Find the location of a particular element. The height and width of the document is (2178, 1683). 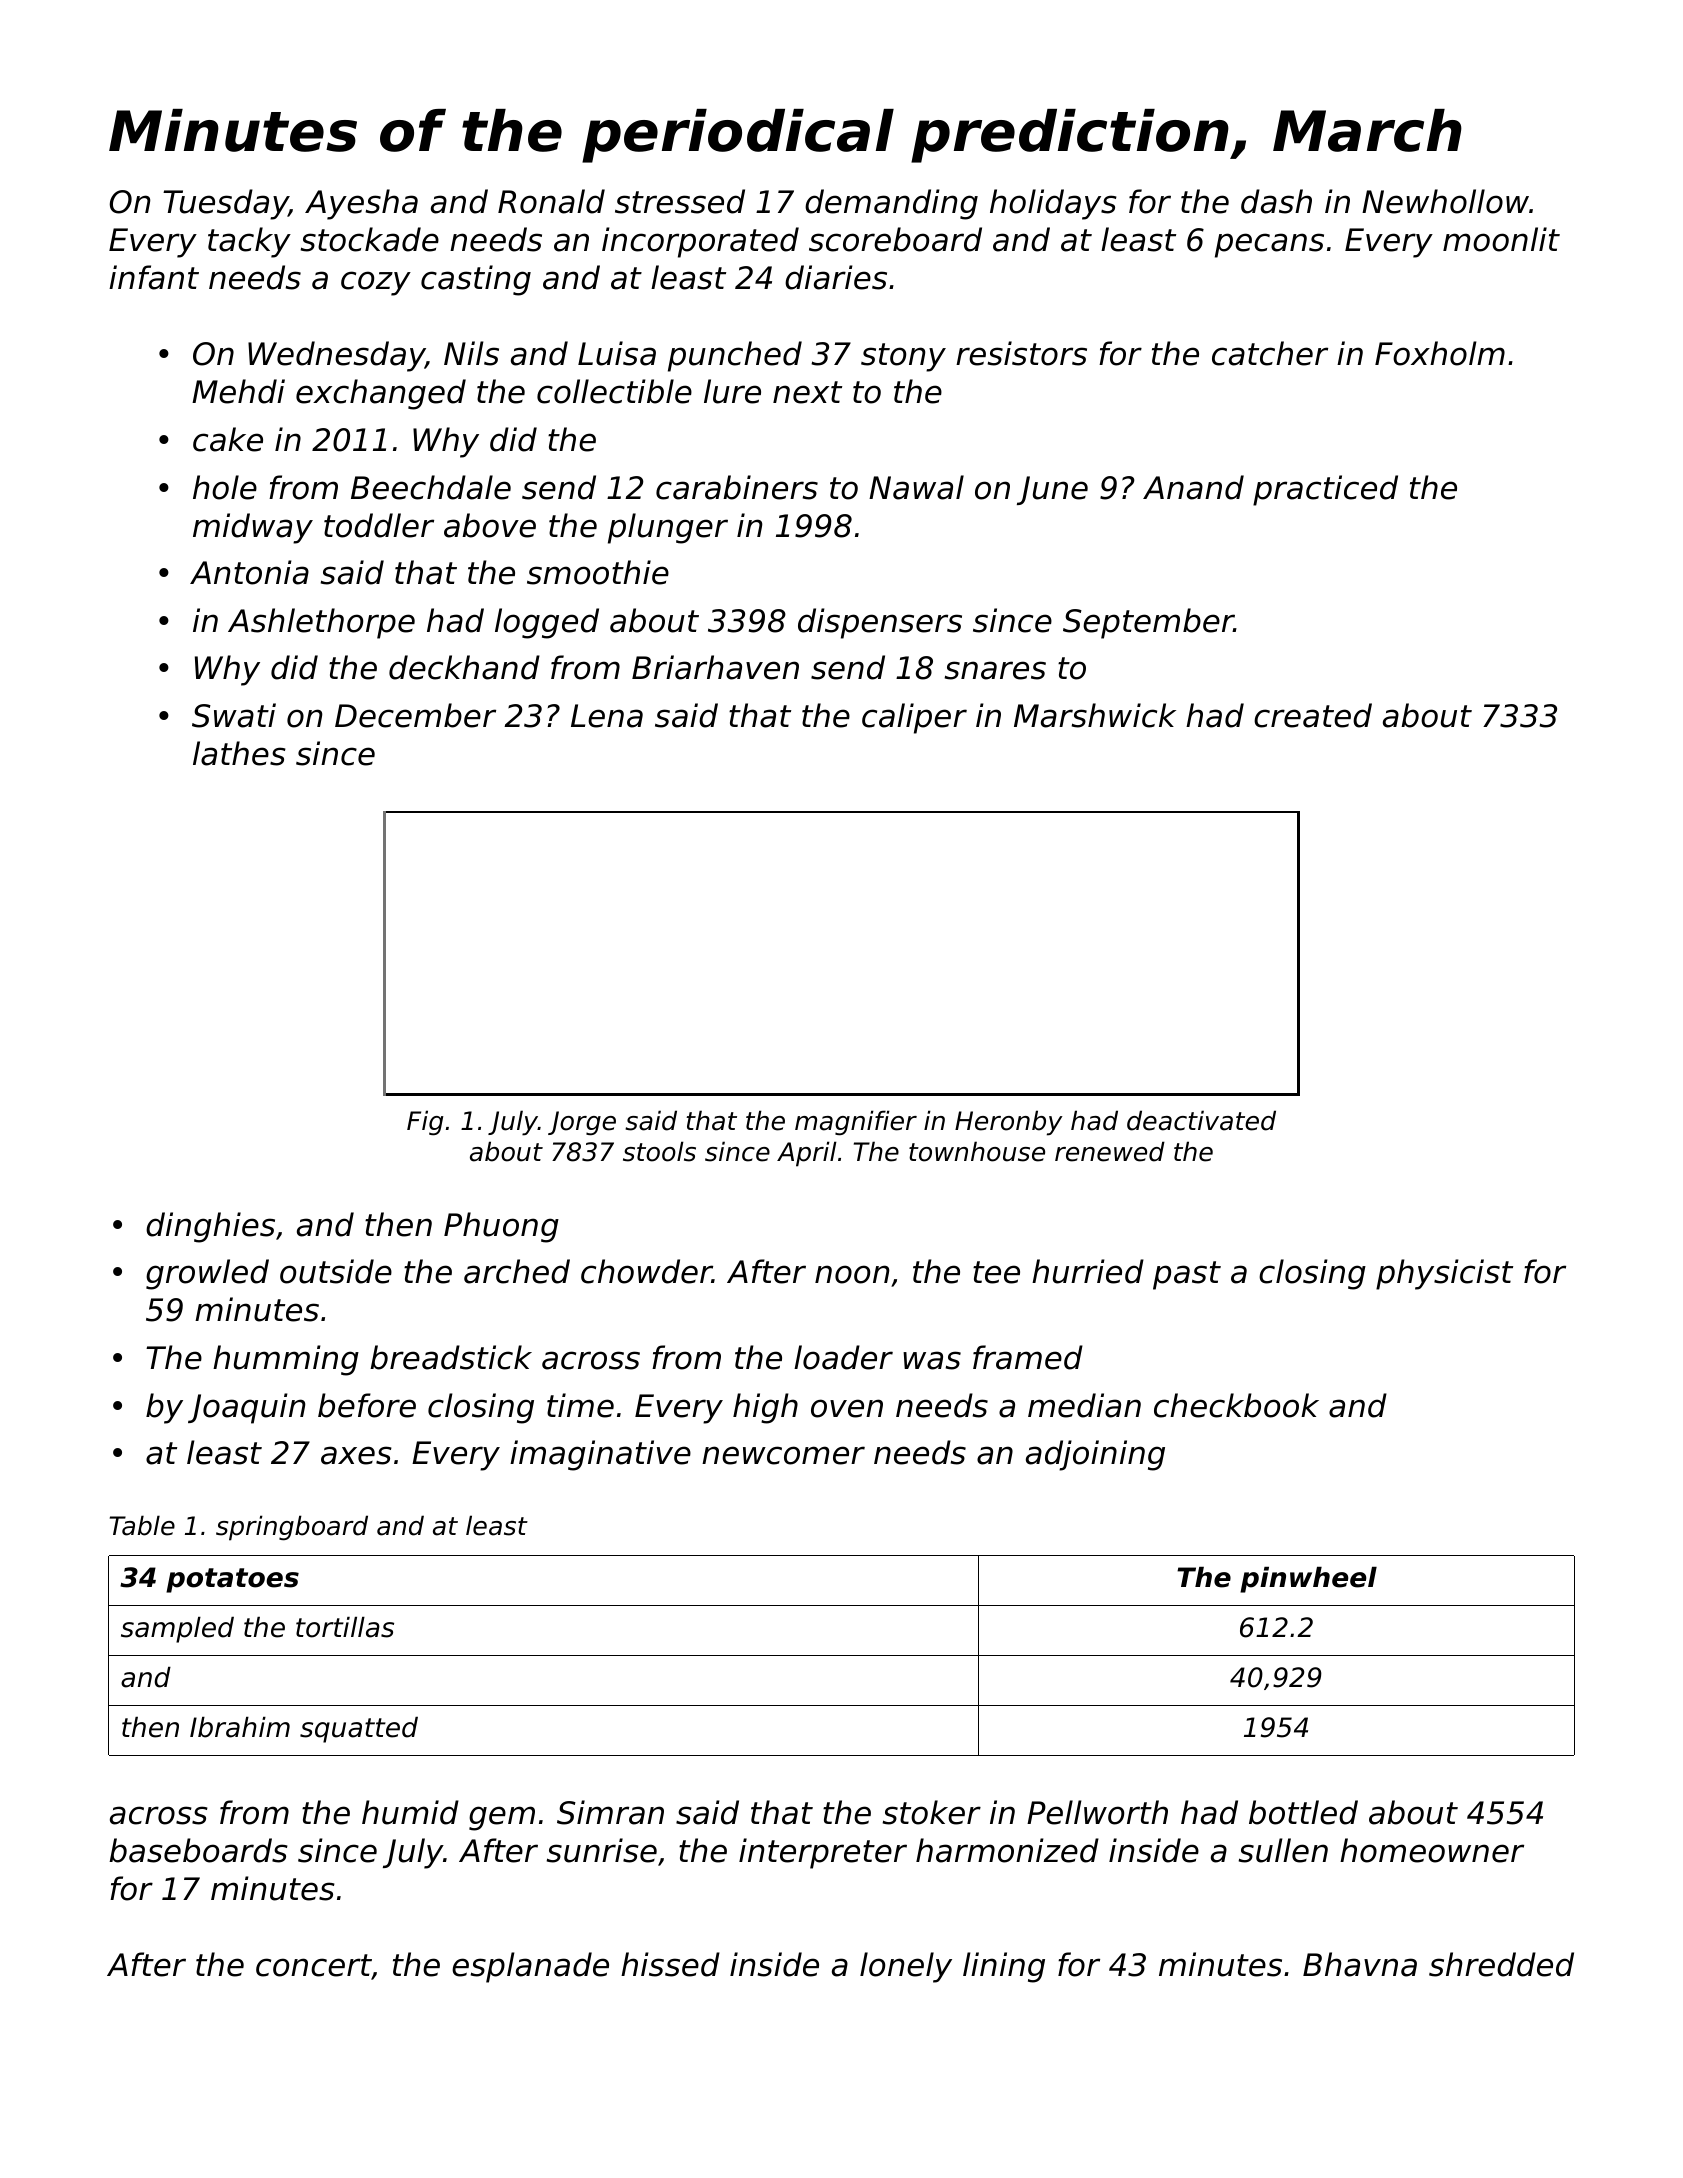

holidays is located at coordinates (1053, 204).
